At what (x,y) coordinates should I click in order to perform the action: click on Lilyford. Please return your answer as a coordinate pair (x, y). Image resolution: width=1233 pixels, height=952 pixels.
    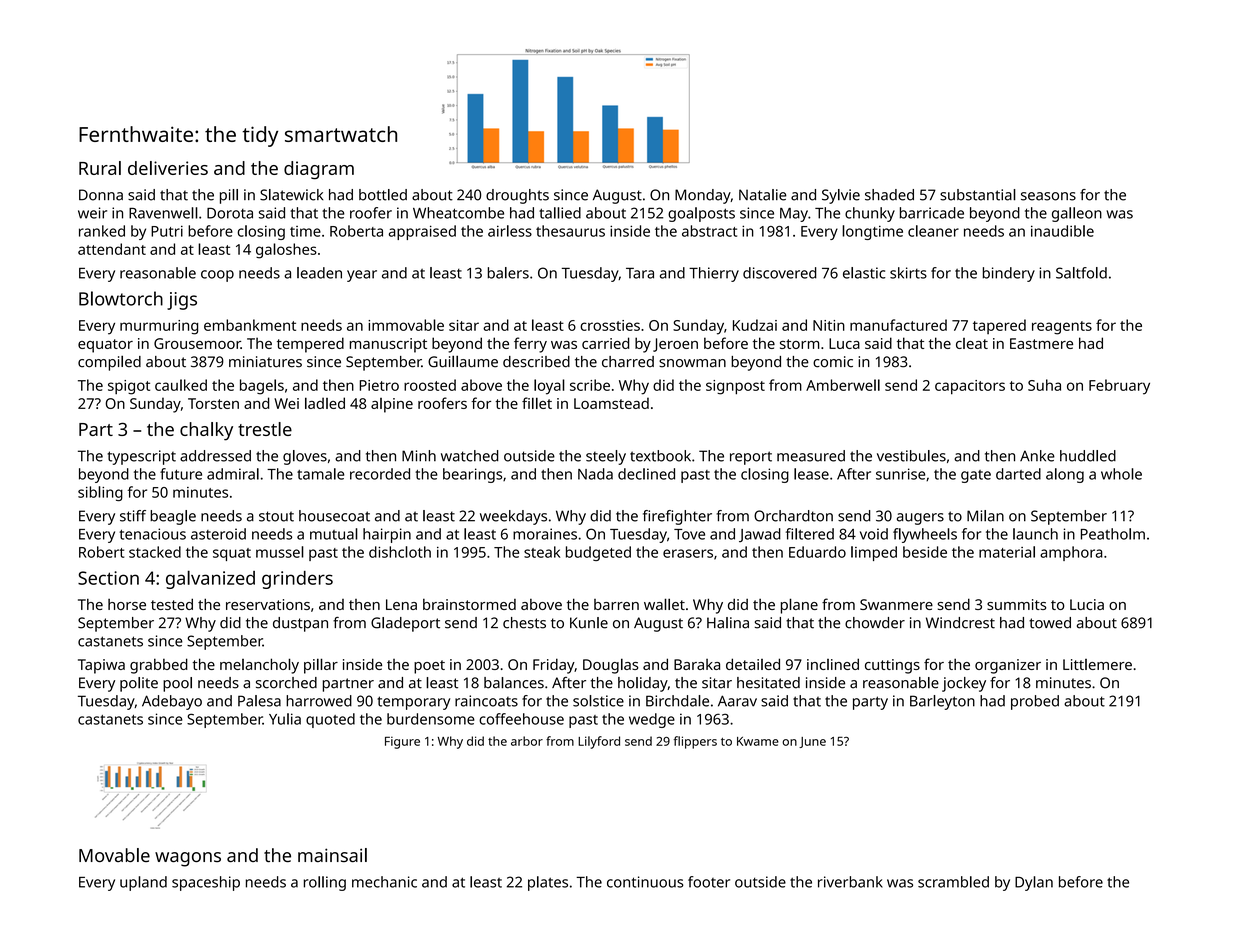
    Looking at the image, I should click on (599, 742).
